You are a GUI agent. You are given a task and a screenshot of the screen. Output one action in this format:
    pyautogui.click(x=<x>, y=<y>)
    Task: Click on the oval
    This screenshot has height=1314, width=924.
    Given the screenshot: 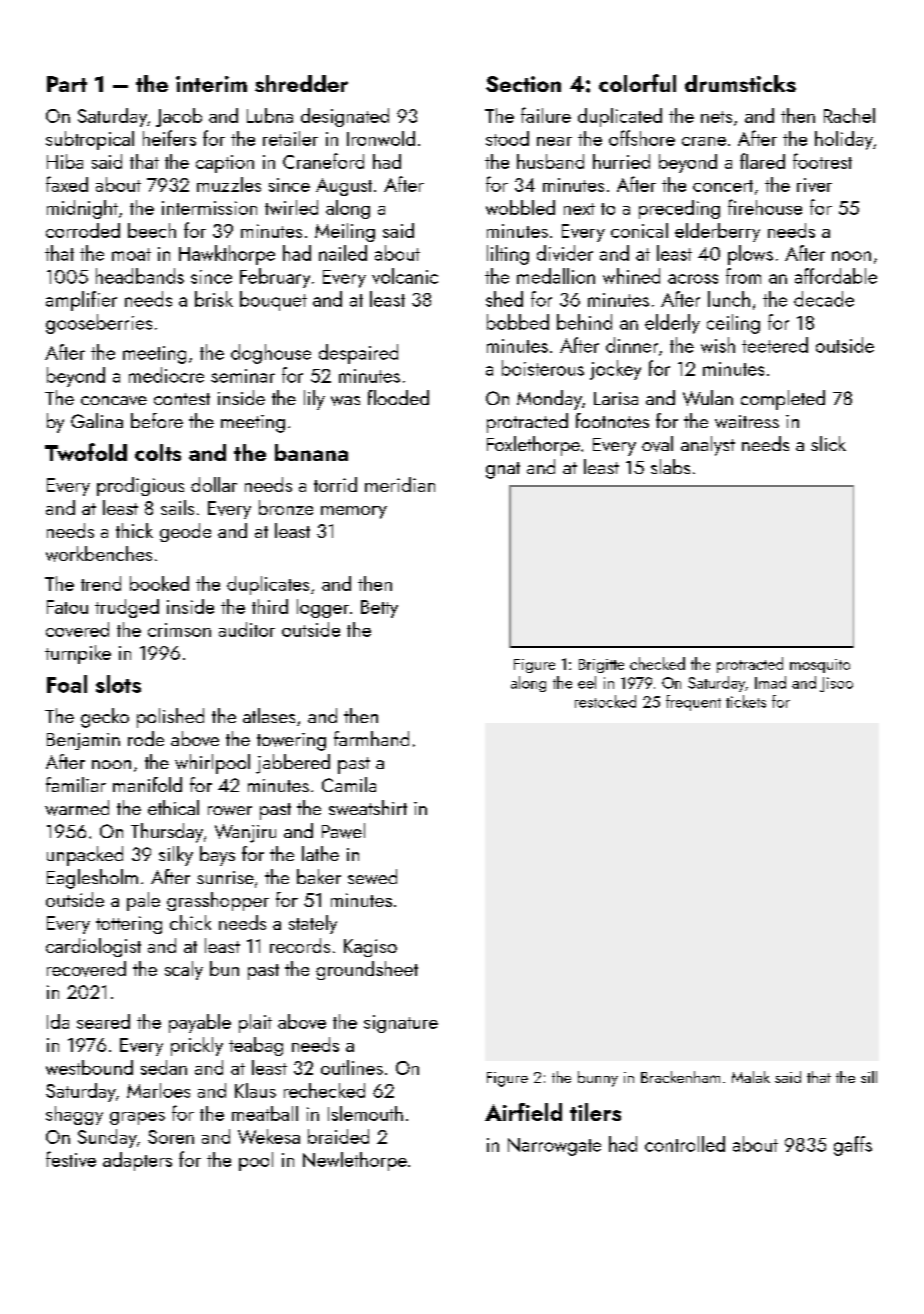 What is the action you would take?
    pyautogui.click(x=657, y=444)
